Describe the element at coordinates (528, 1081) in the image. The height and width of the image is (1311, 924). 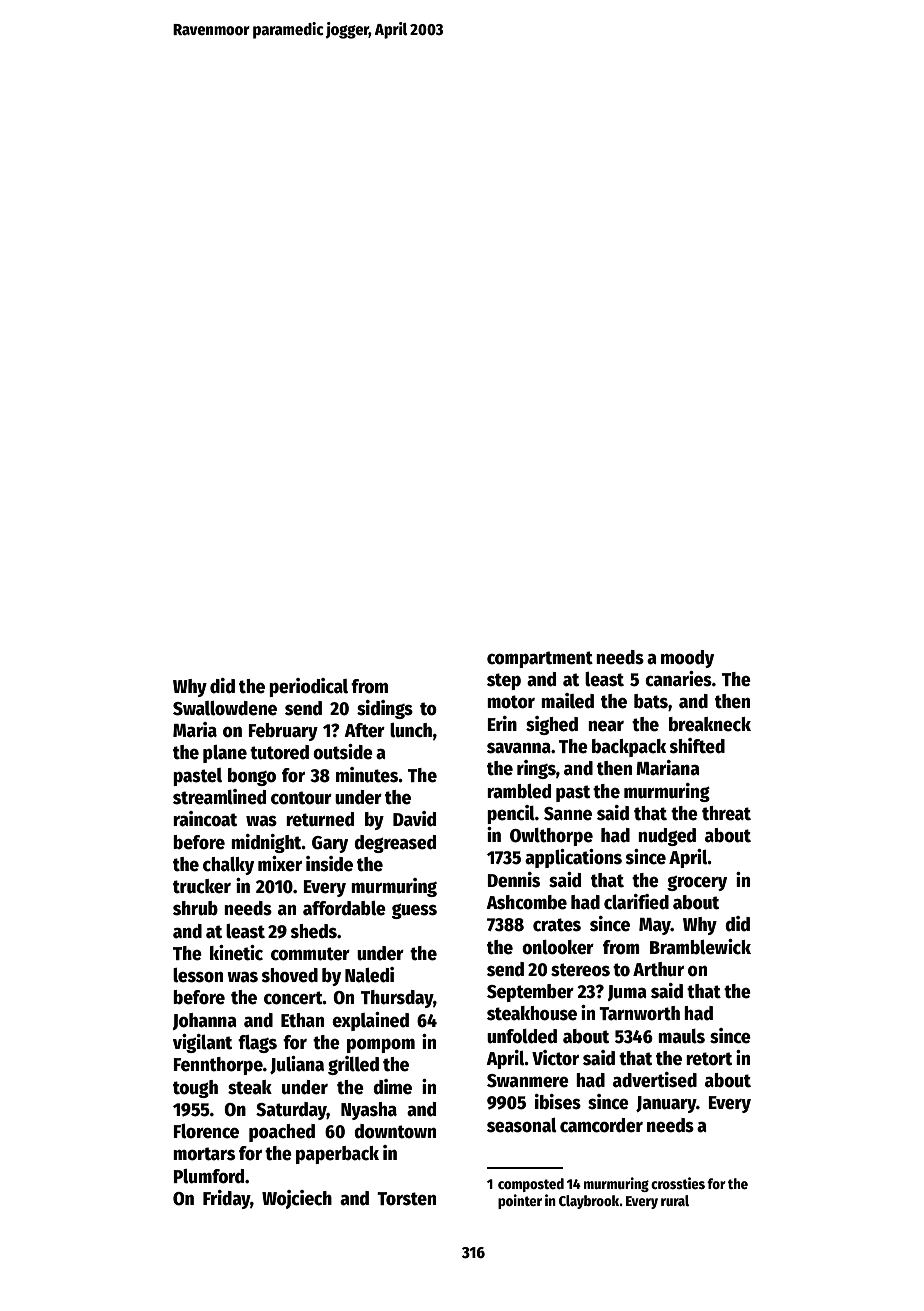
I see `Swanmere` at that location.
